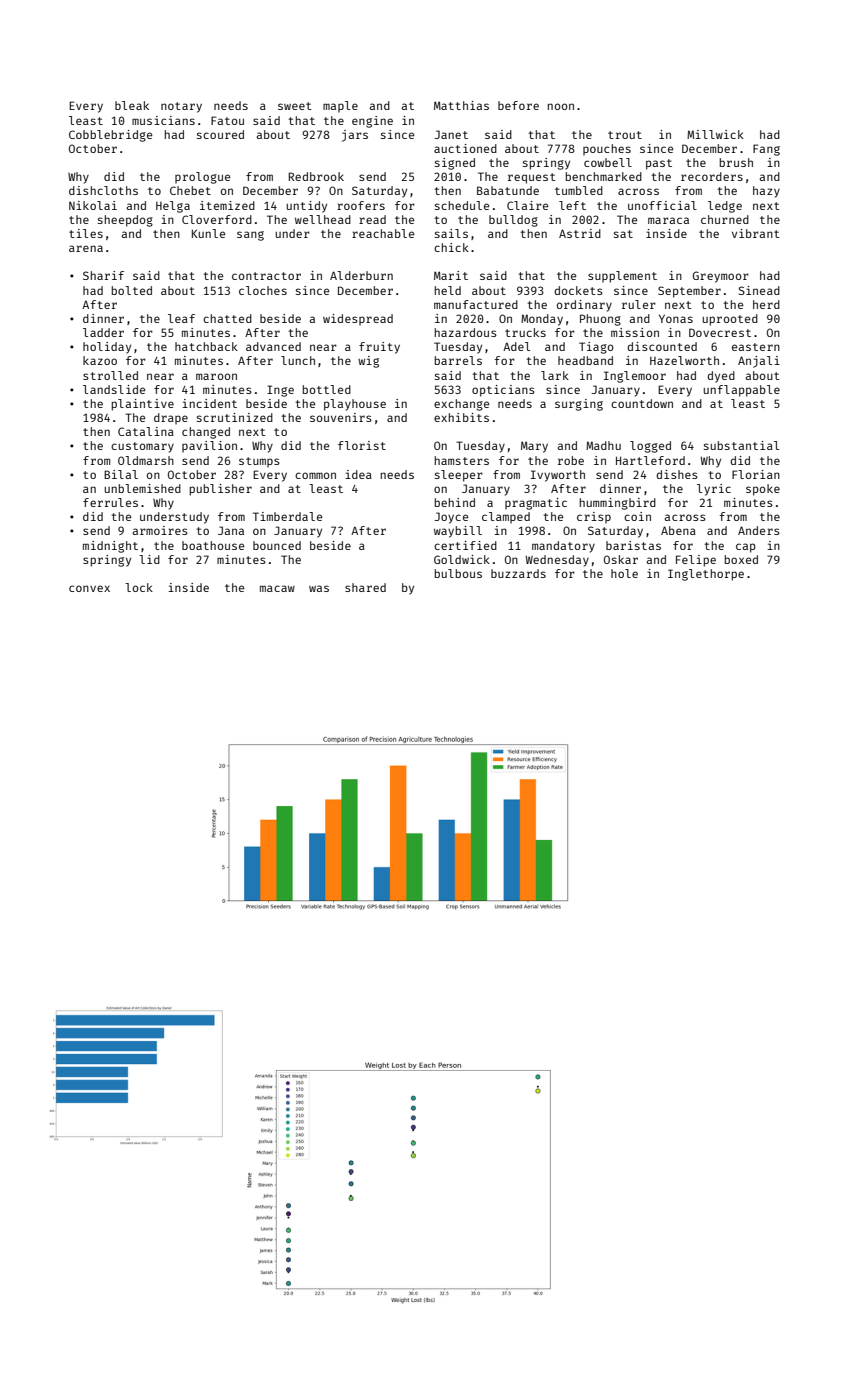  Describe the element at coordinates (742, 391) in the screenshot. I see `unflappable` at that location.
